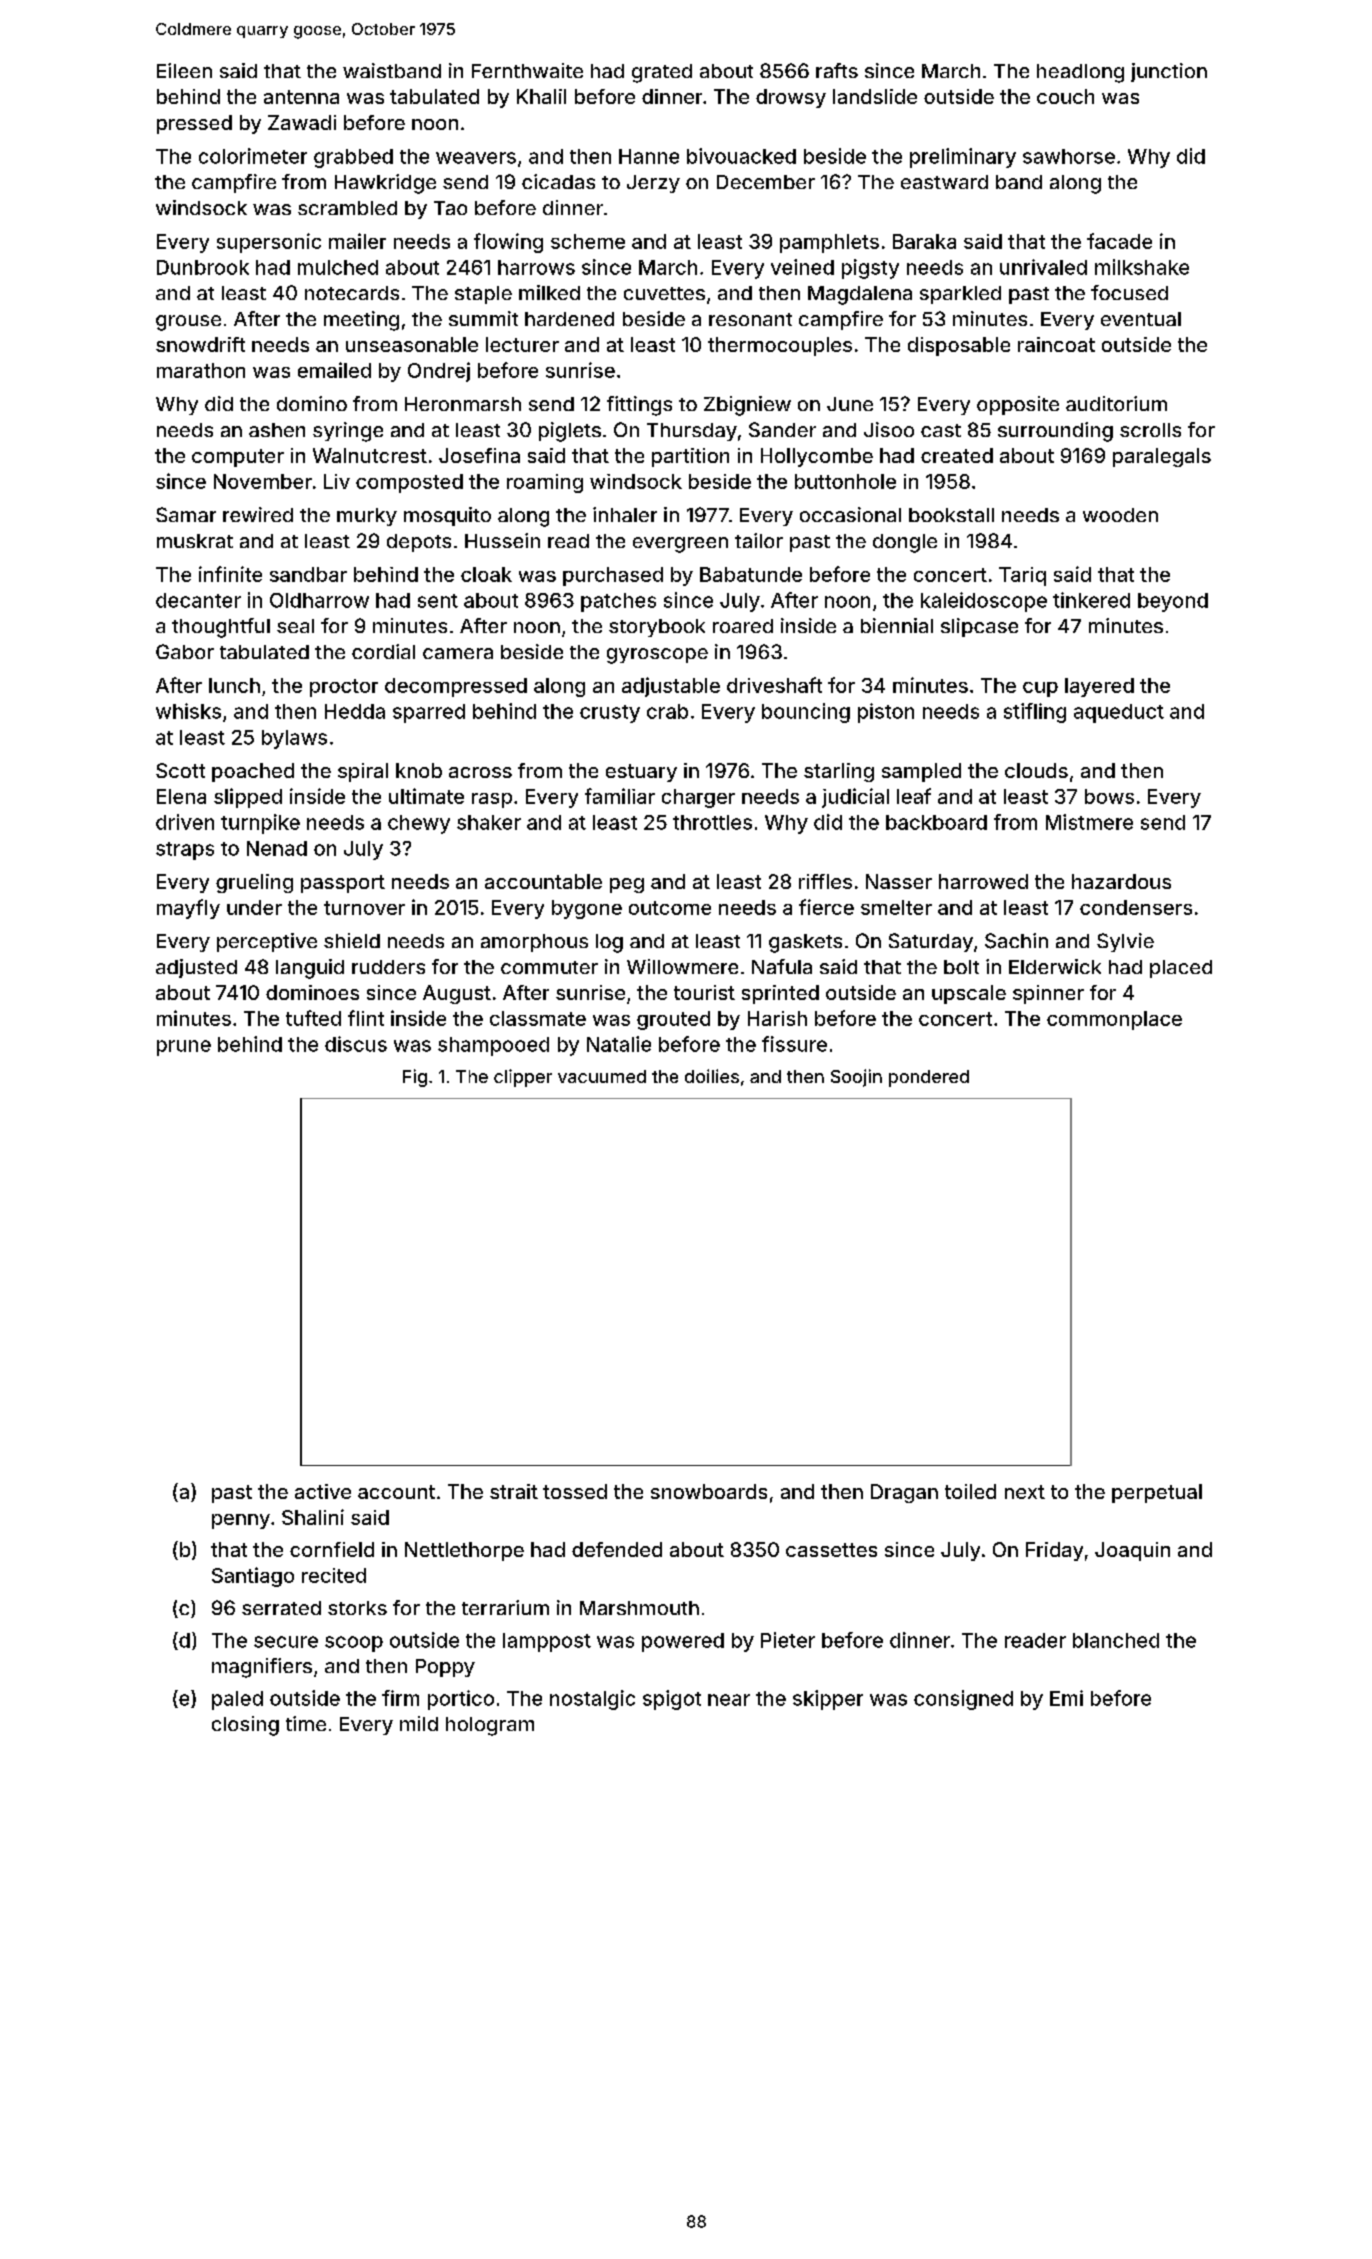 This screenshot has height=2259, width=1372. I want to click on Pieter, so click(788, 1640).
